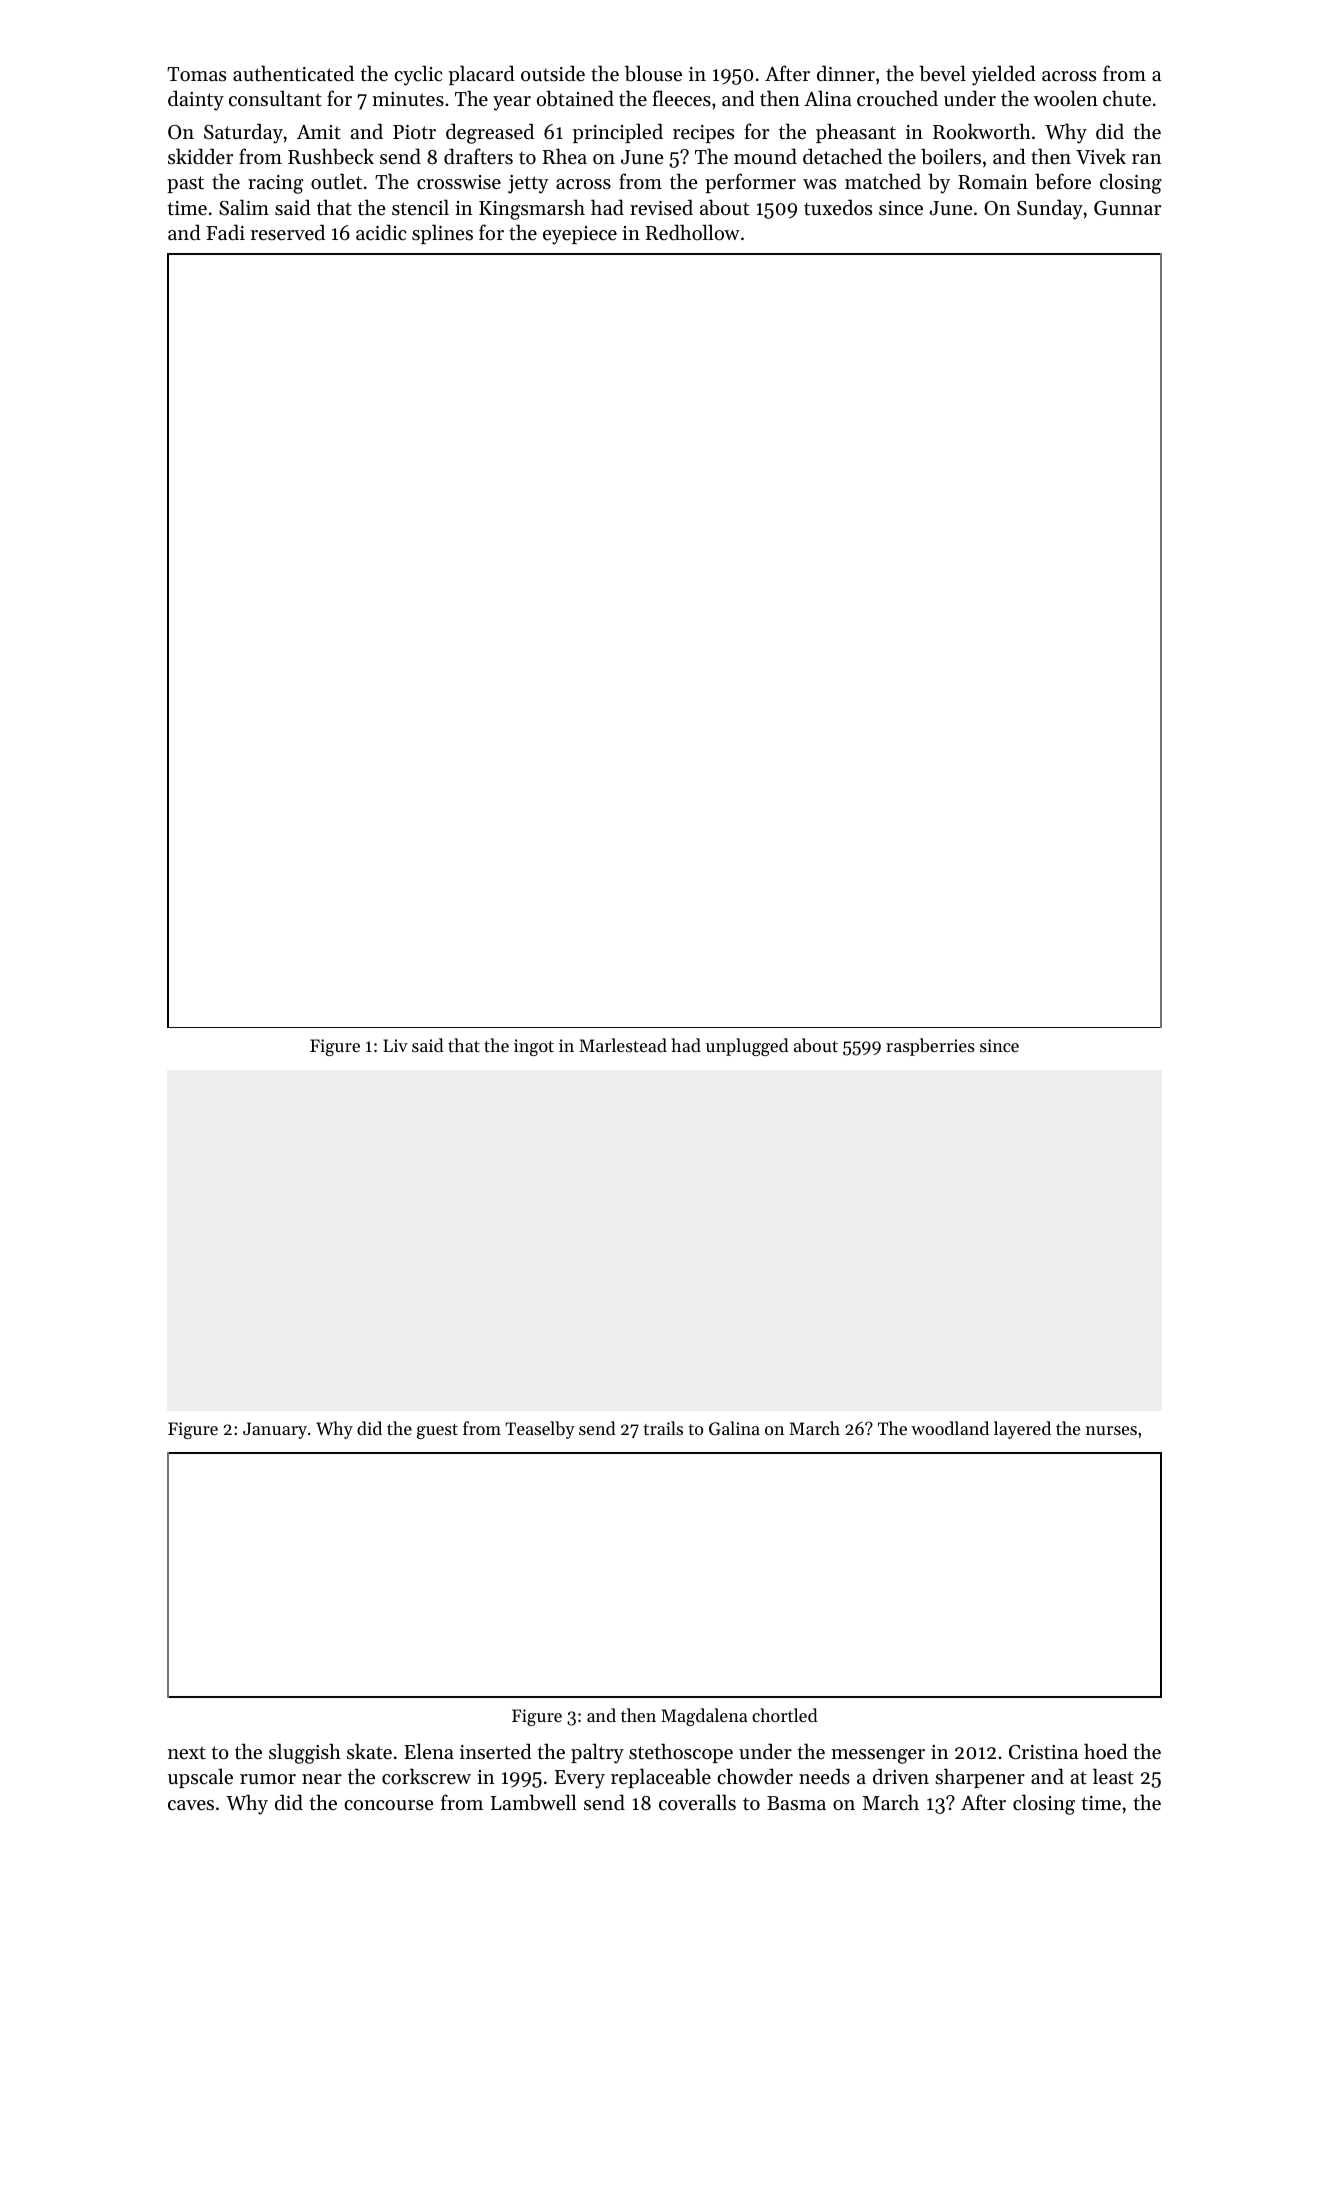 The image size is (1329, 2190). I want to click on reserved, so click(288, 232).
